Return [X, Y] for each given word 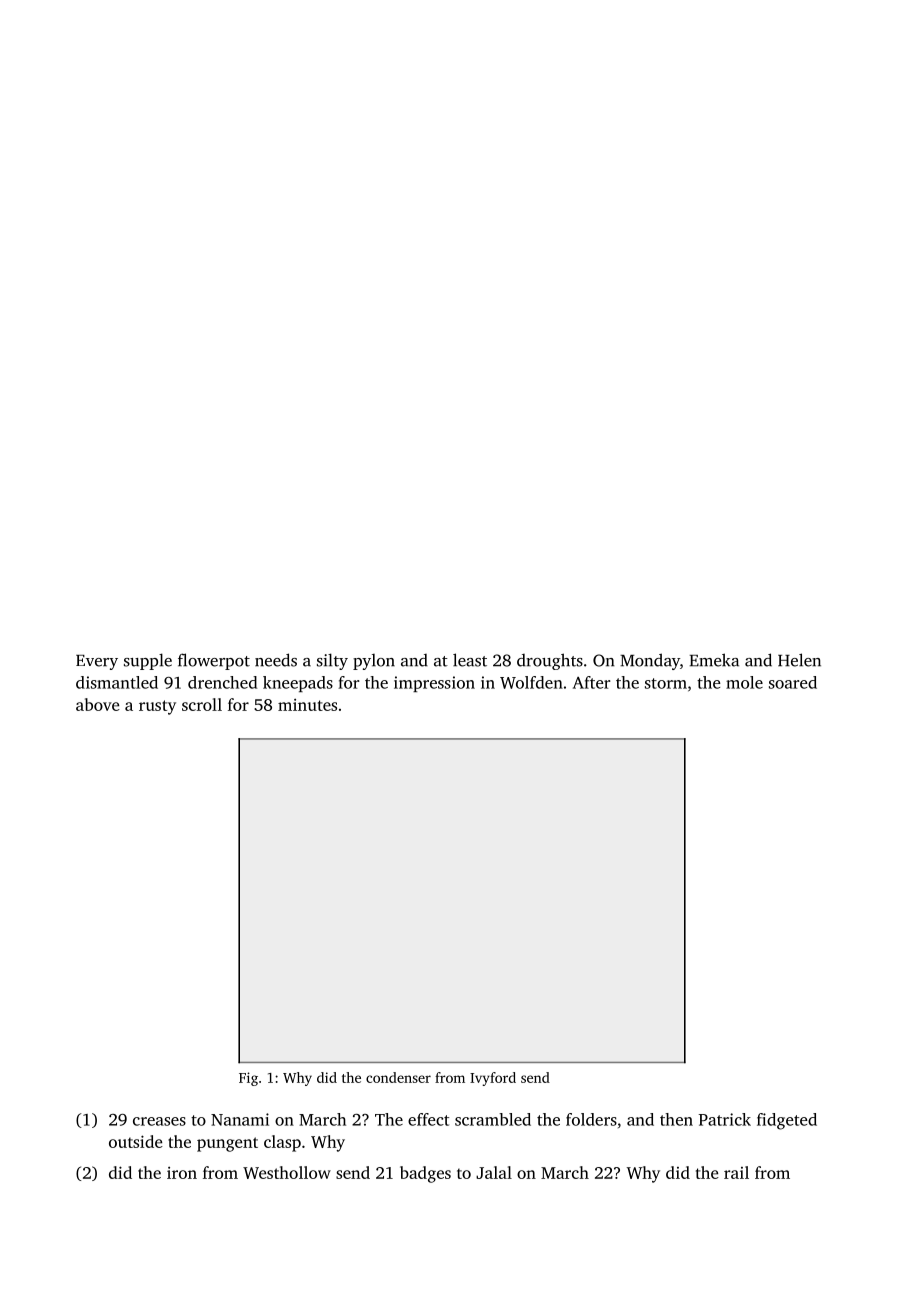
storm [666, 683]
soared [793, 682]
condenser [398, 1077]
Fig [248, 1079]
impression [434, 684]
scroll [202, 704]
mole [744, 682]
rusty [157, 707]
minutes [307, 705]
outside [136, 1141]
